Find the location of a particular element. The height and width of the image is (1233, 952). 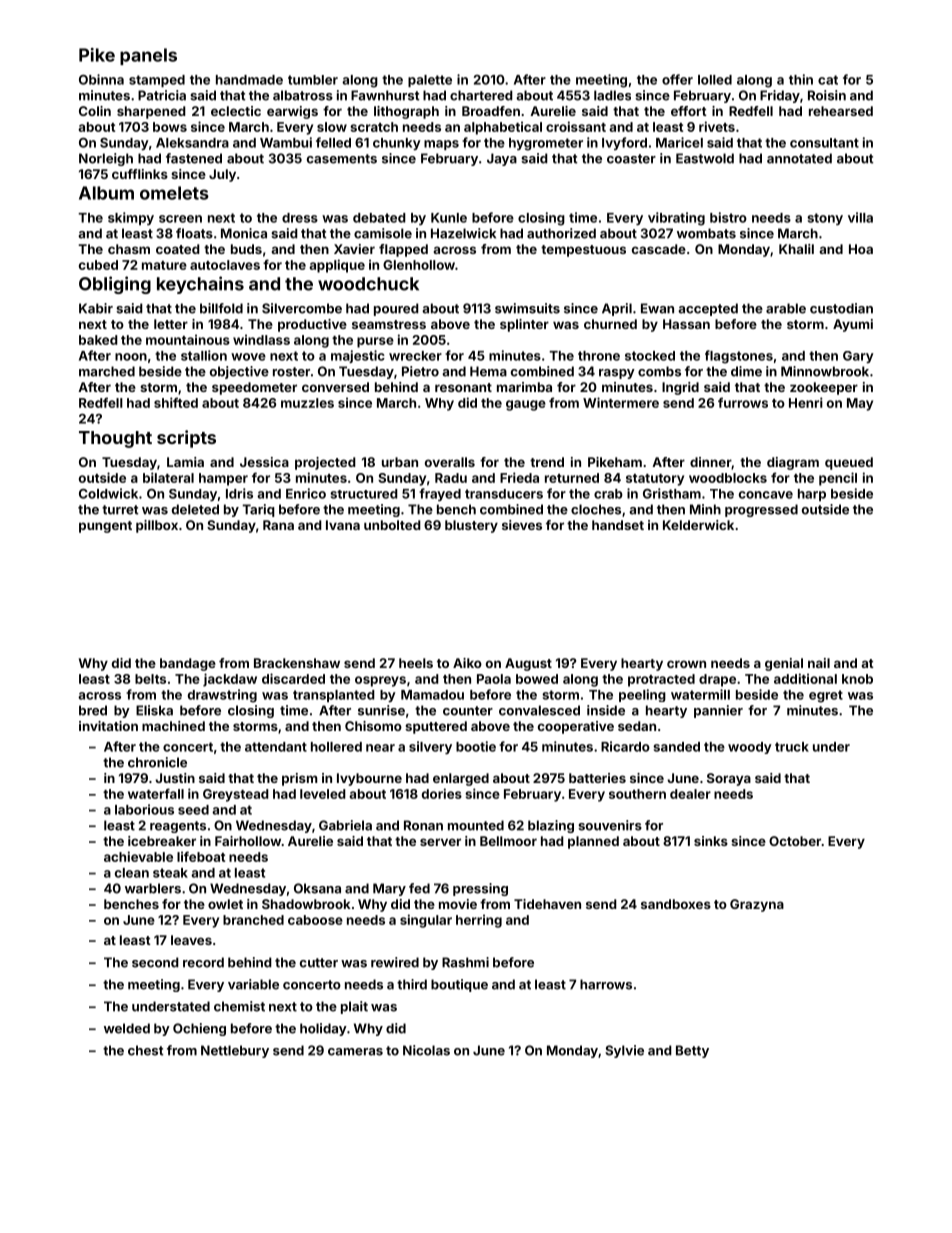

Sylvie is located at coordinates (624, 1051).
